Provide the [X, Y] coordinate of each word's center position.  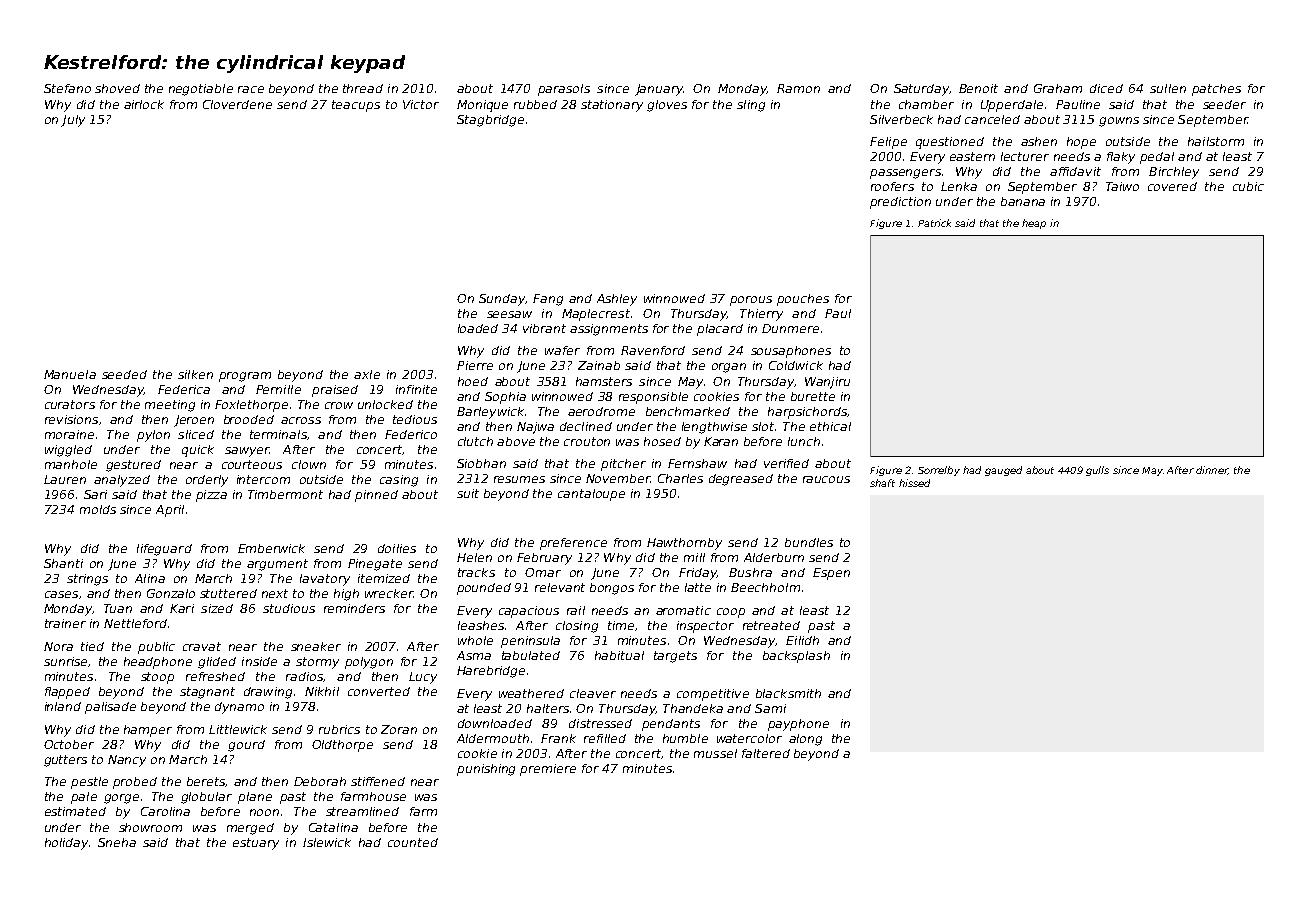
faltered [766, 753]
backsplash [796, 657]
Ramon [798, 88]
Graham [1058, 88]
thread [363, 88]
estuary [256, 844]
